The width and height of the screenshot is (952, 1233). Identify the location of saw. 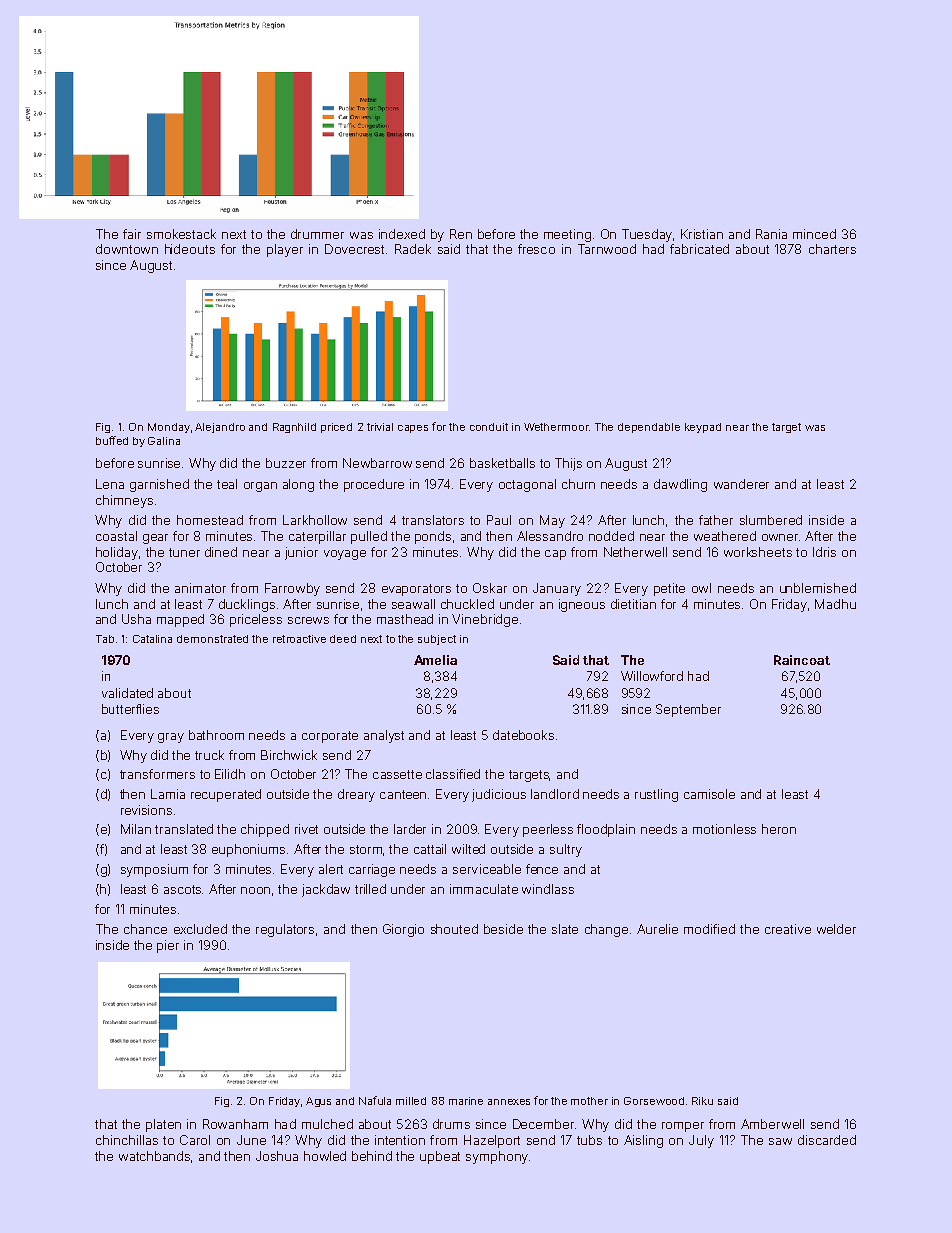
(780, 1141).
